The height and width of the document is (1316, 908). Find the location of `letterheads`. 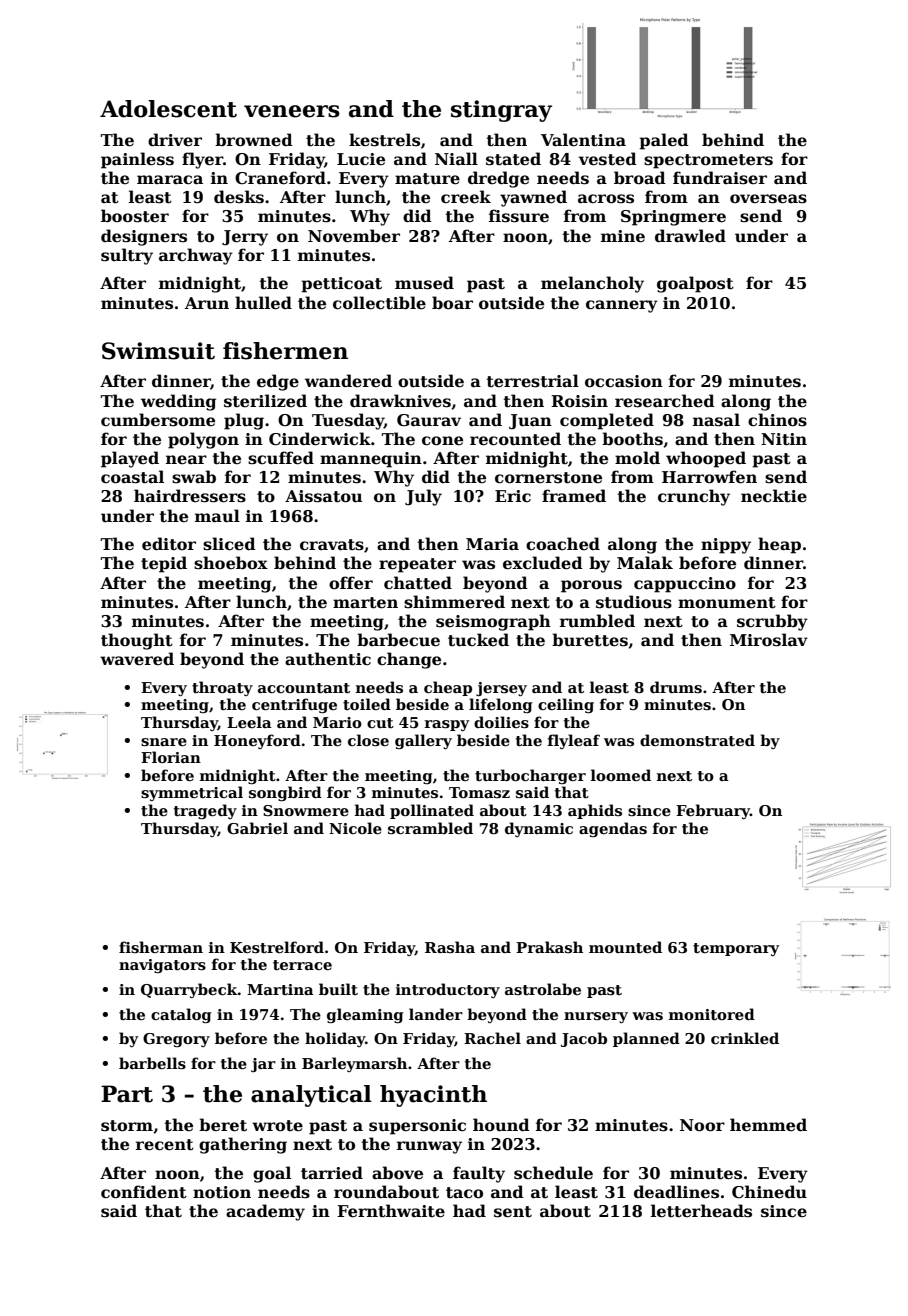

letterheads is located at coordinates (701, 1211).
